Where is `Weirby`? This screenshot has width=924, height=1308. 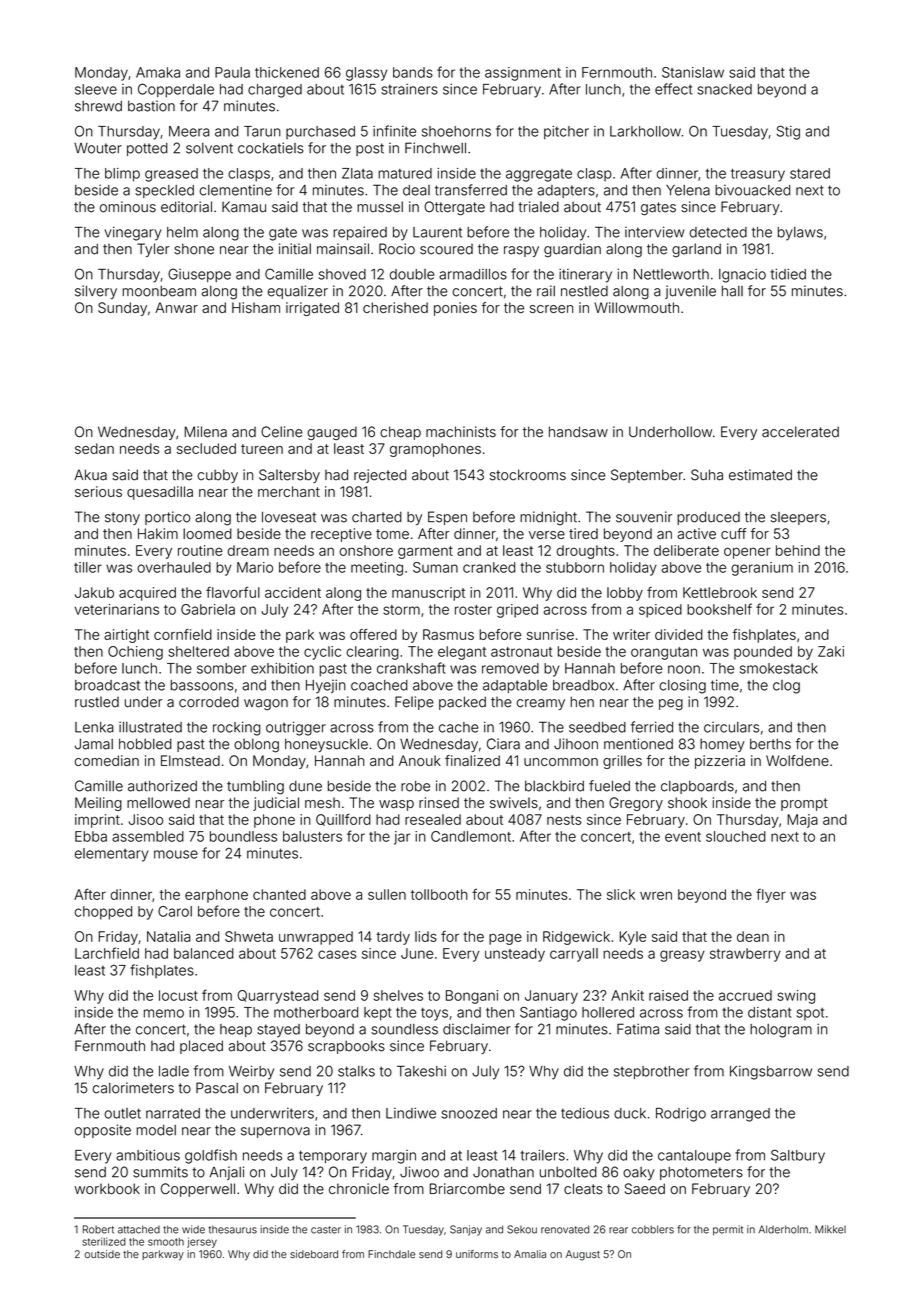
Weirby is located at coordinates (251, 1072).
